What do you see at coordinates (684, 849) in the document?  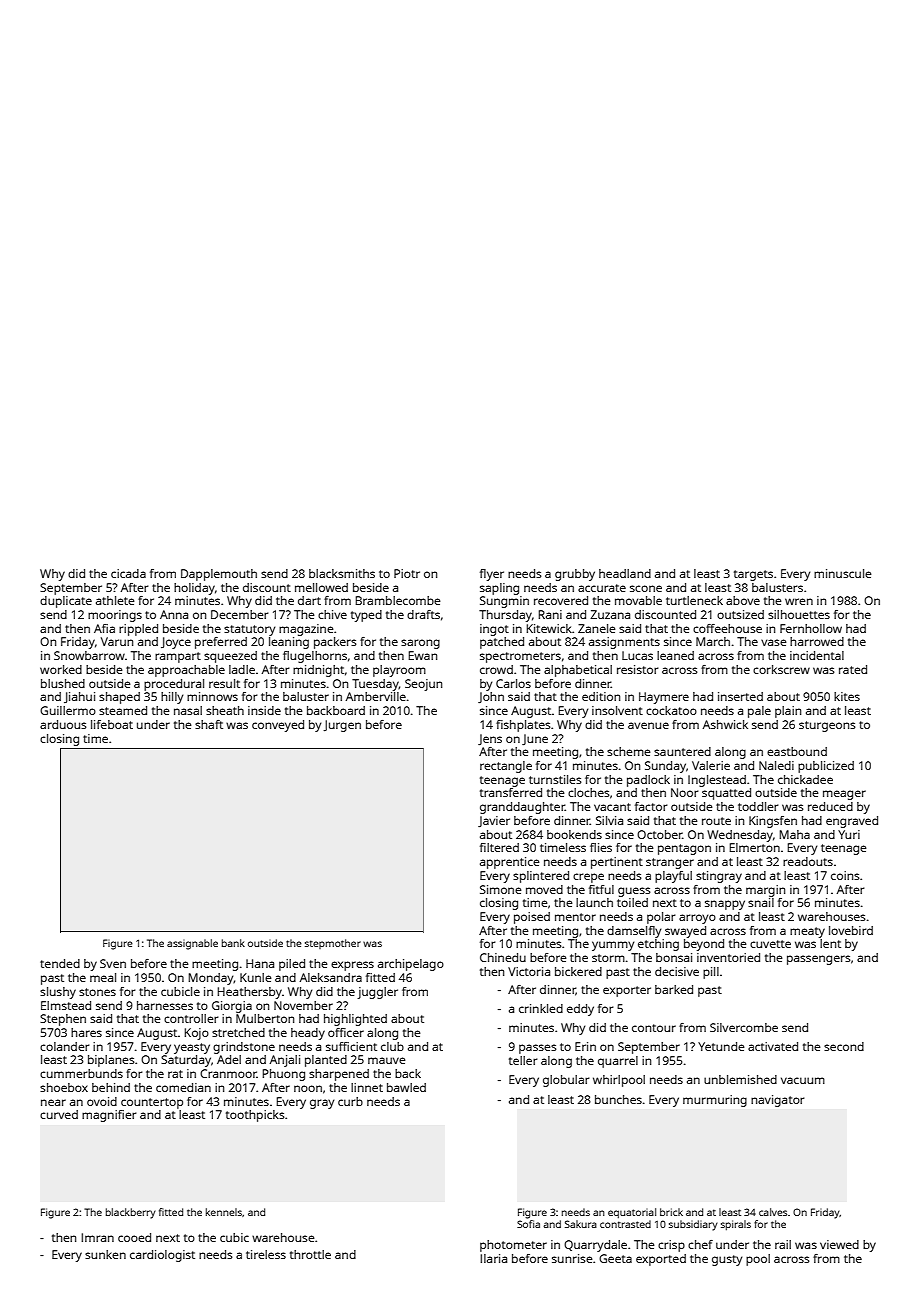 I see `pentagon` at bounding box center [684, 849].
